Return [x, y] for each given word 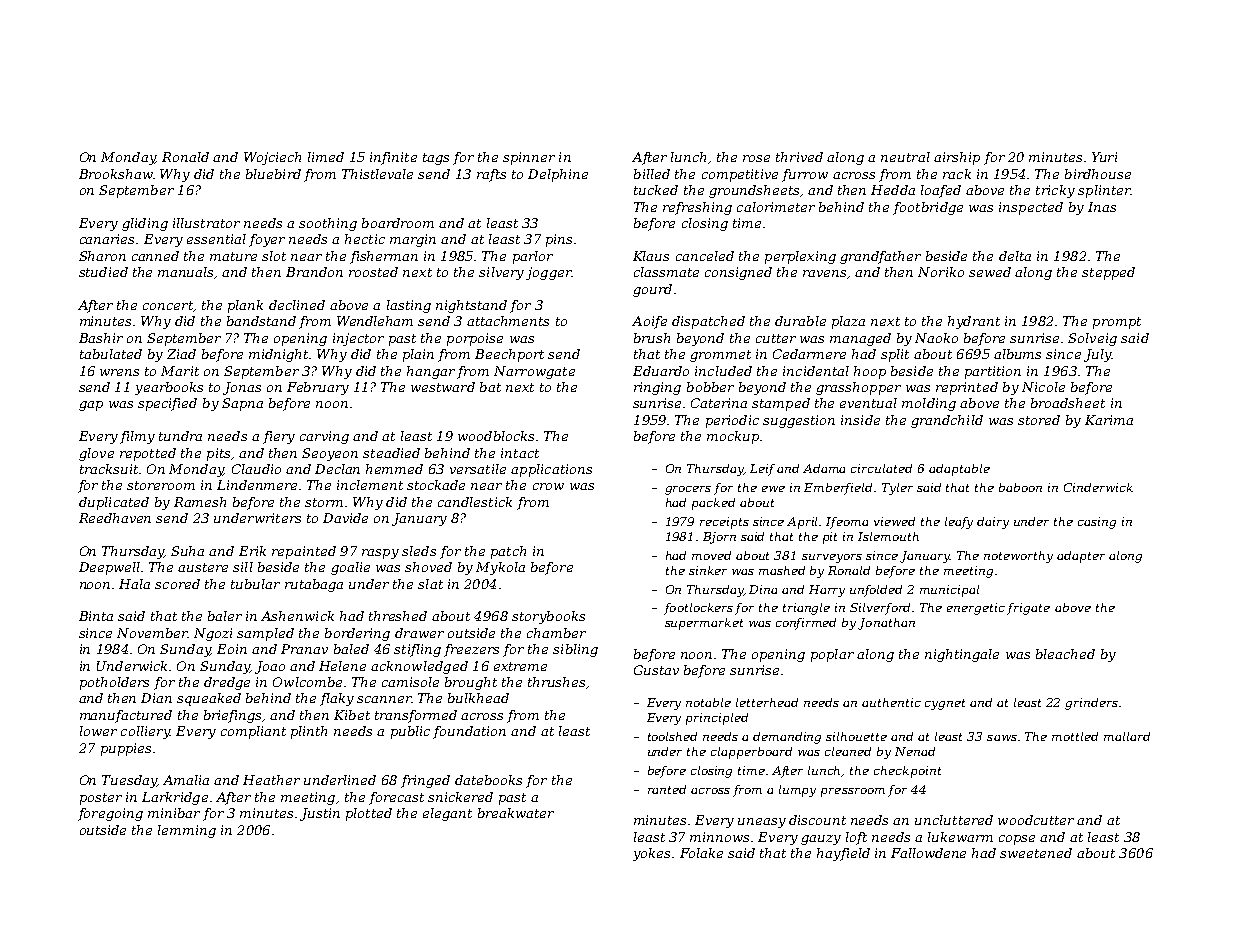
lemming [187, 831]
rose [756, 158]
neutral [905, 157]
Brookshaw [116, 174]
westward [443, 387]
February [318, 388]
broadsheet [1068, 403]
